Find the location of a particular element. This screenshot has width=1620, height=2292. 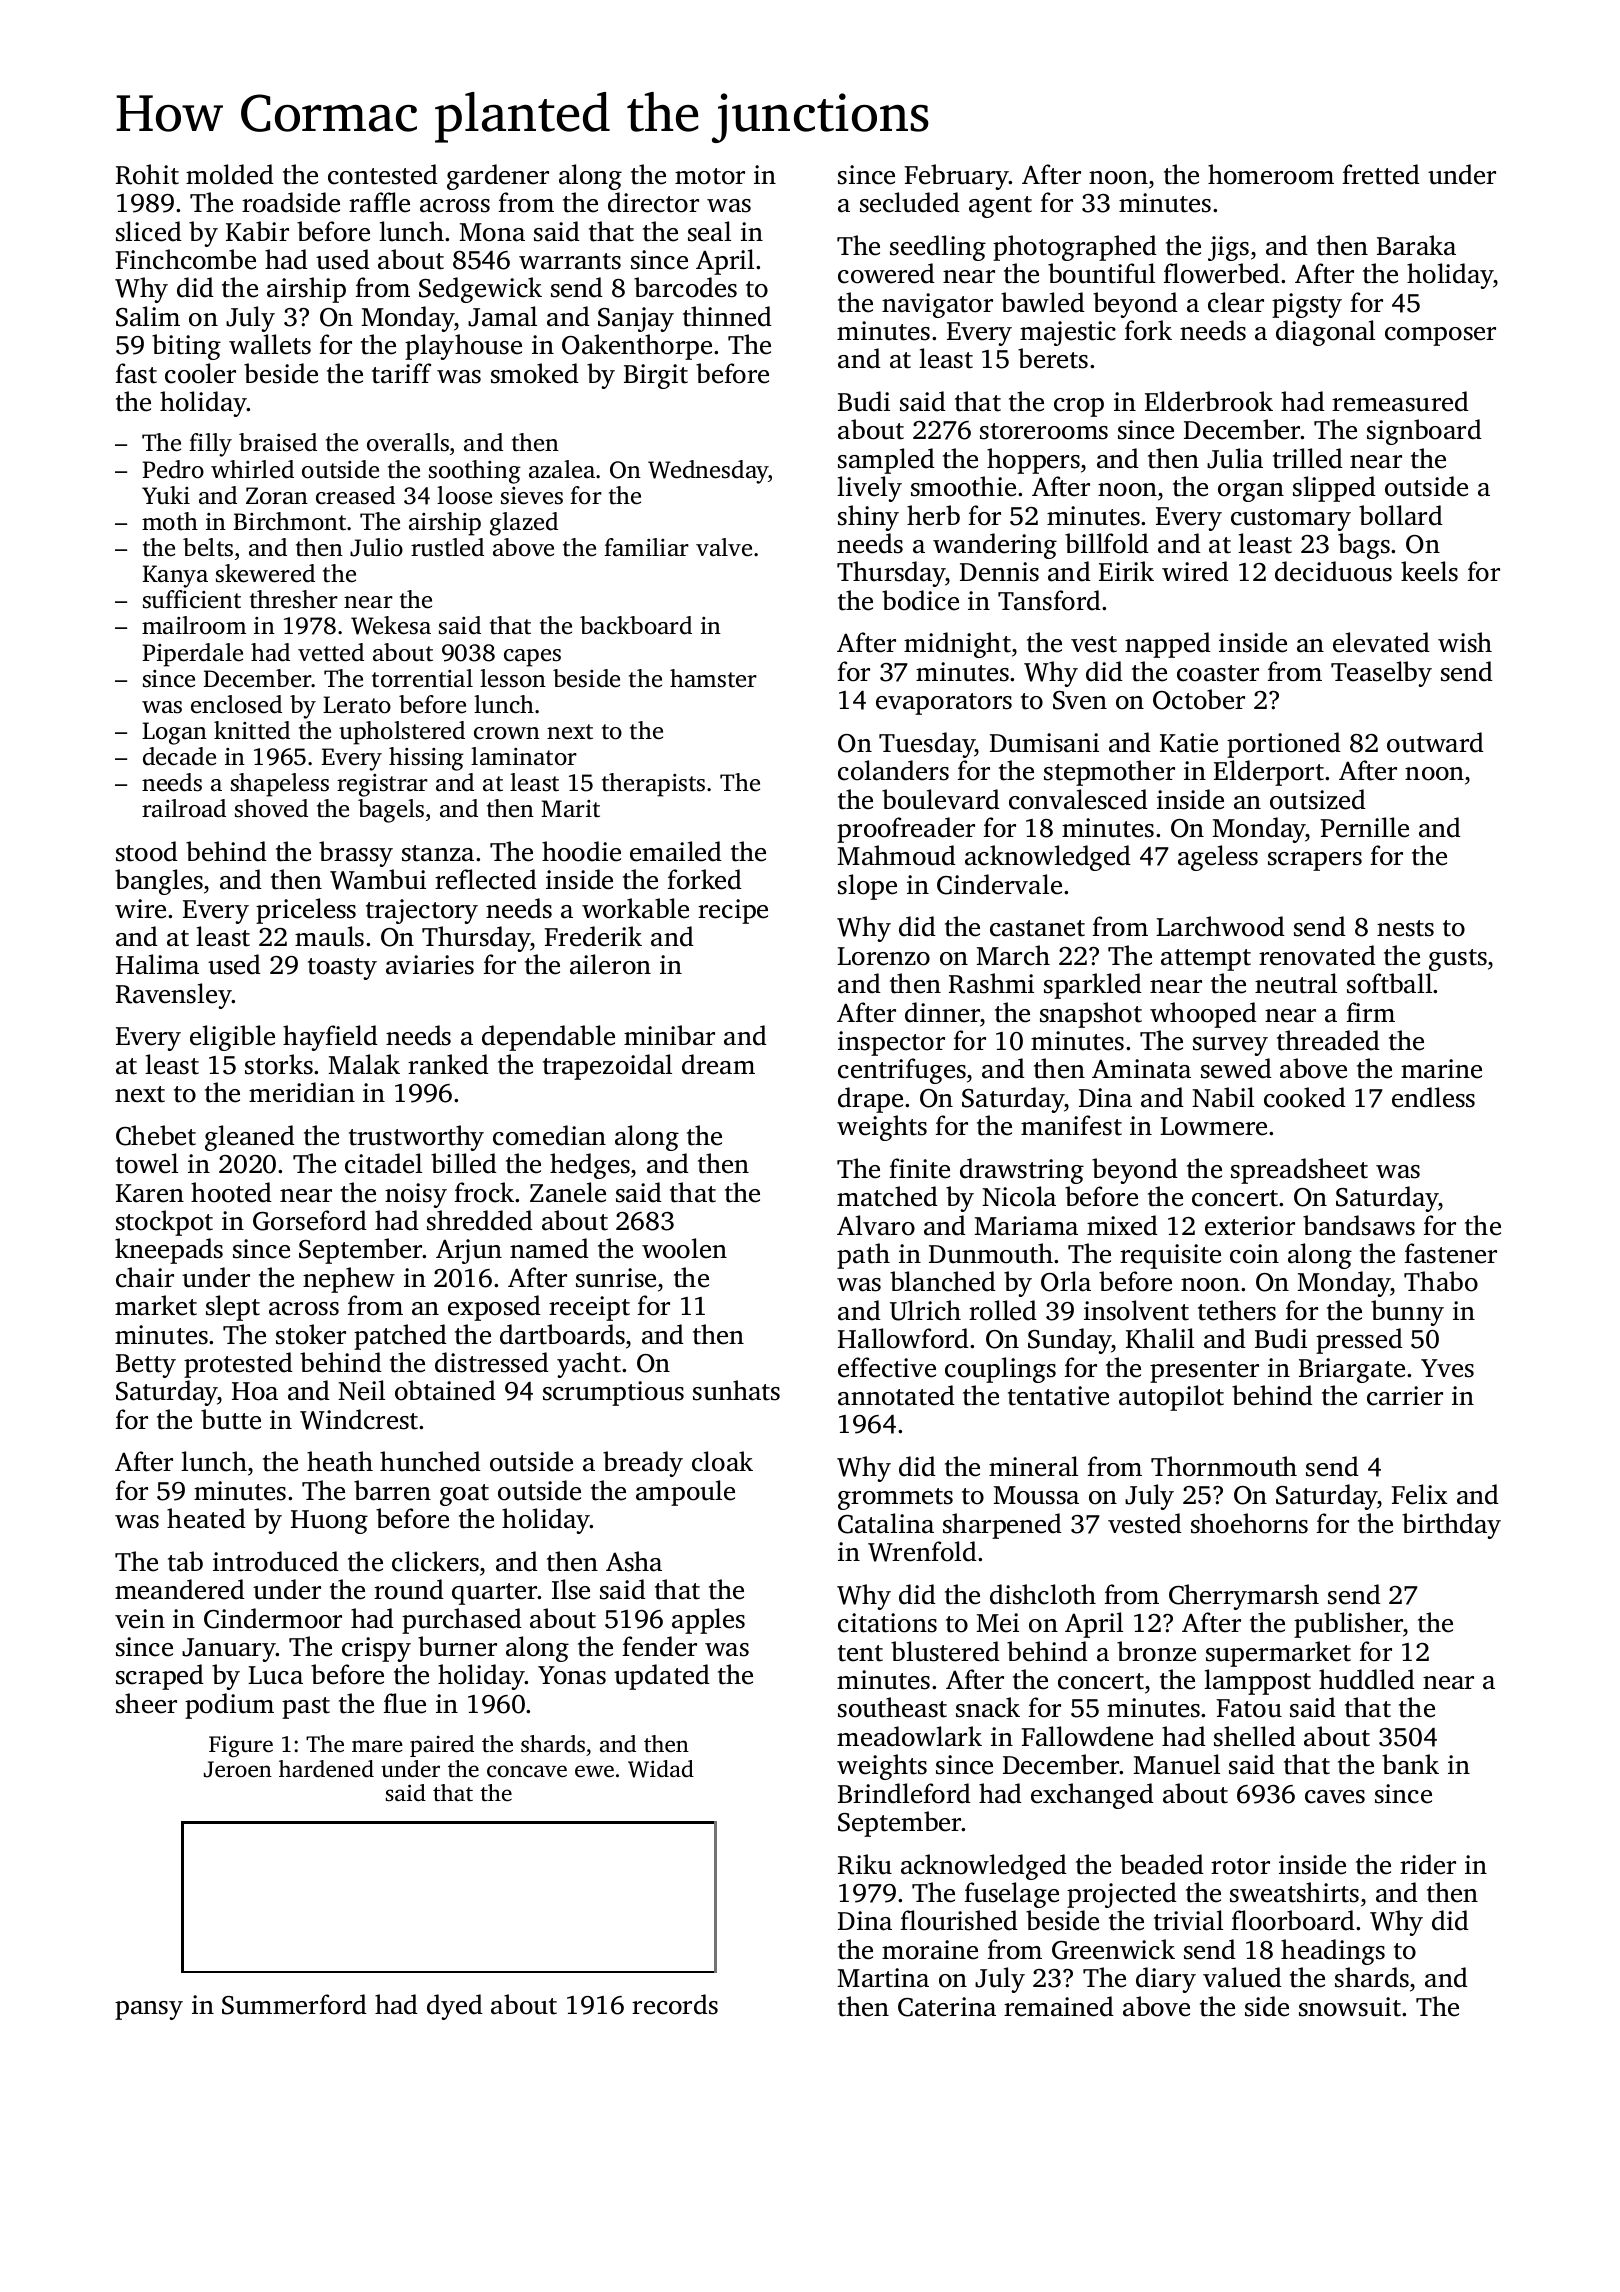

stanza is located at coordinates (438, 853).
